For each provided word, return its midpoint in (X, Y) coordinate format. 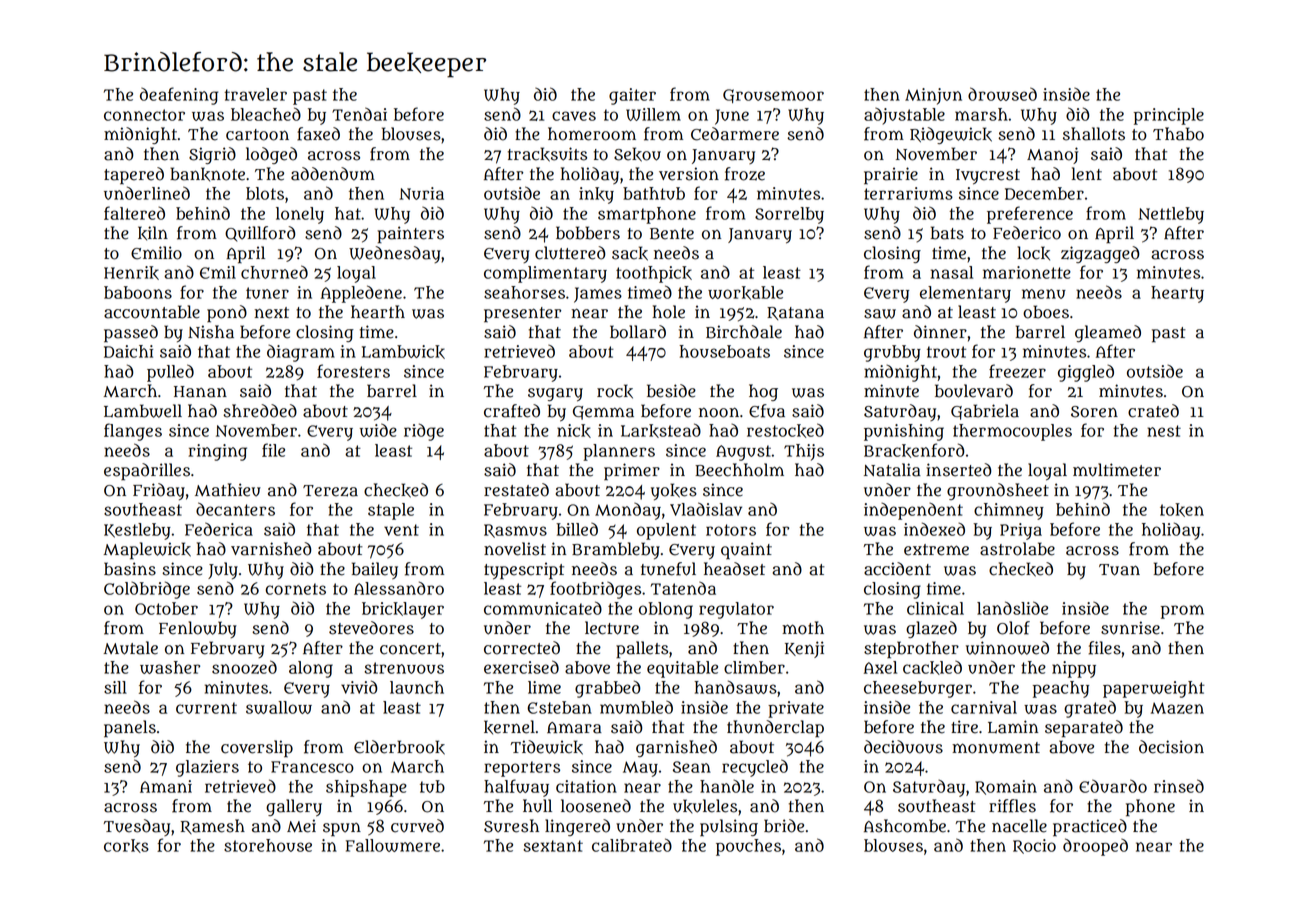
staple (391, 511)
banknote (207, 174)
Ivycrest (988, 177)
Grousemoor (773, 96)
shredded (260, 411)
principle (1169, 116)
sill (115, 687)
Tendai (359, 114)
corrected (522, 648)
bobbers (588, 233)
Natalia (892, 470)
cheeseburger (918, 689)
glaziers (207, 768)
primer (632, 472)
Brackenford (914, 450)
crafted (512, 411)
